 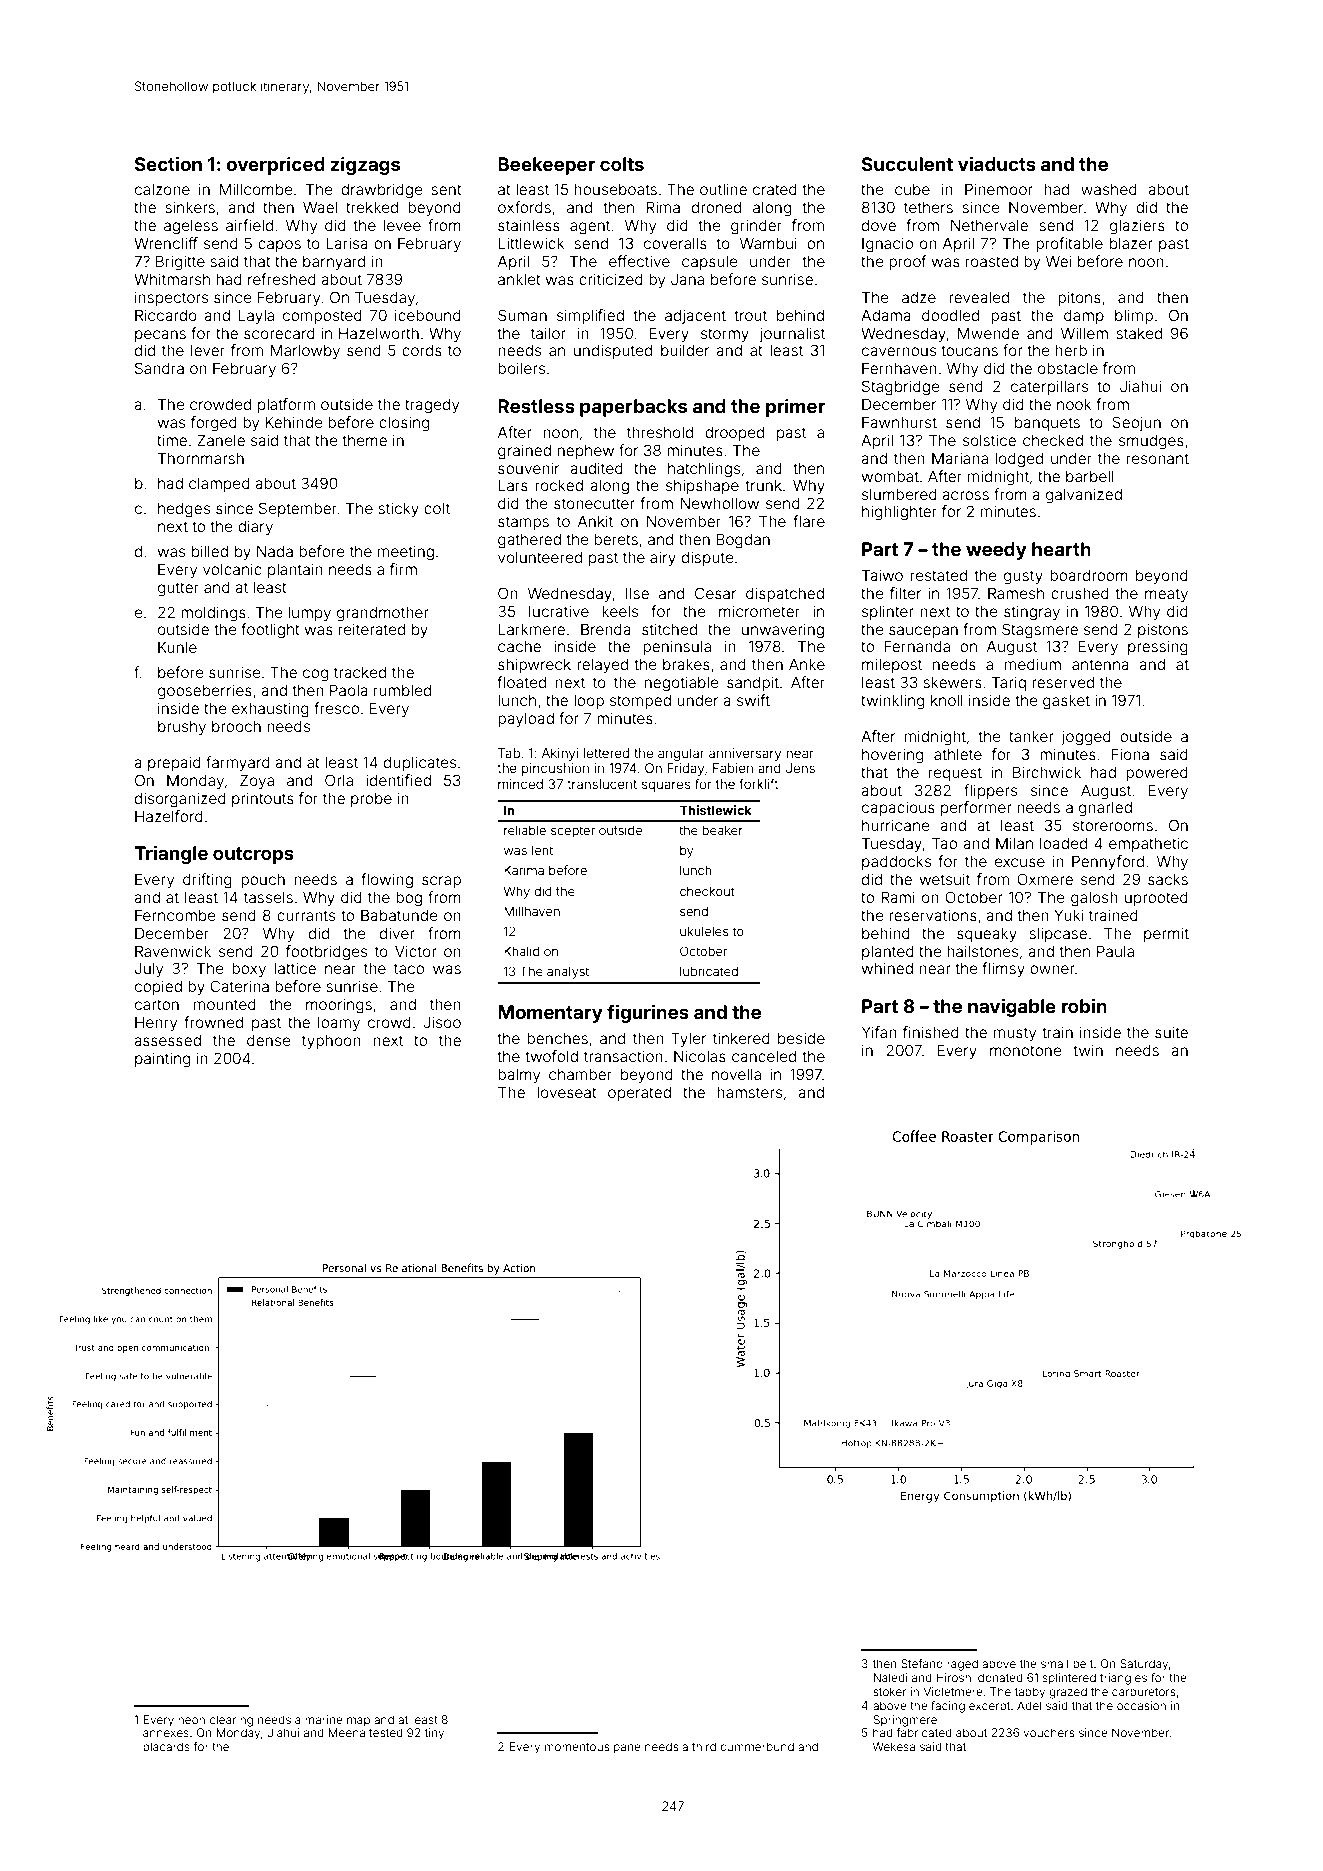 What do you see at coordinates (586, 452) in the screenshot?
I see `nephew` at bounding box center [586, 452].
